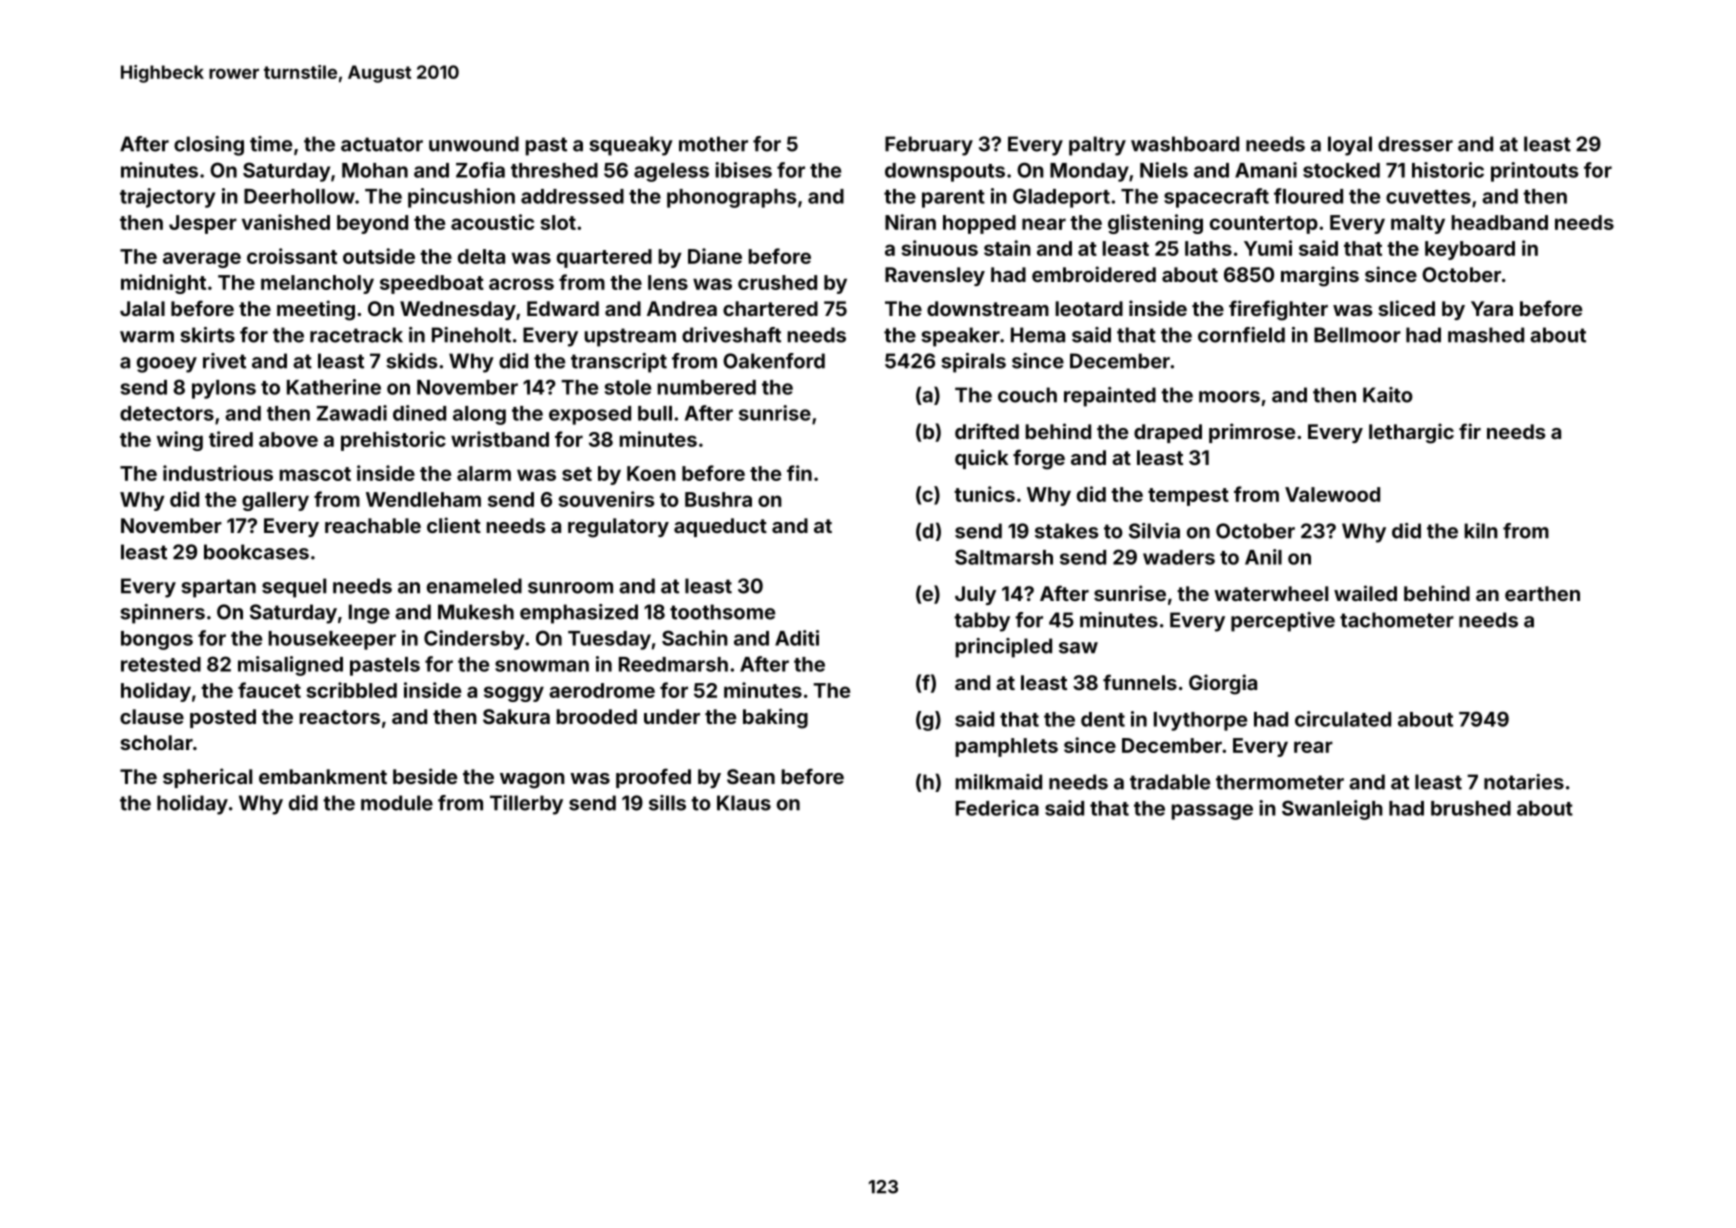  I want to click on closing, so click(209, 146).
